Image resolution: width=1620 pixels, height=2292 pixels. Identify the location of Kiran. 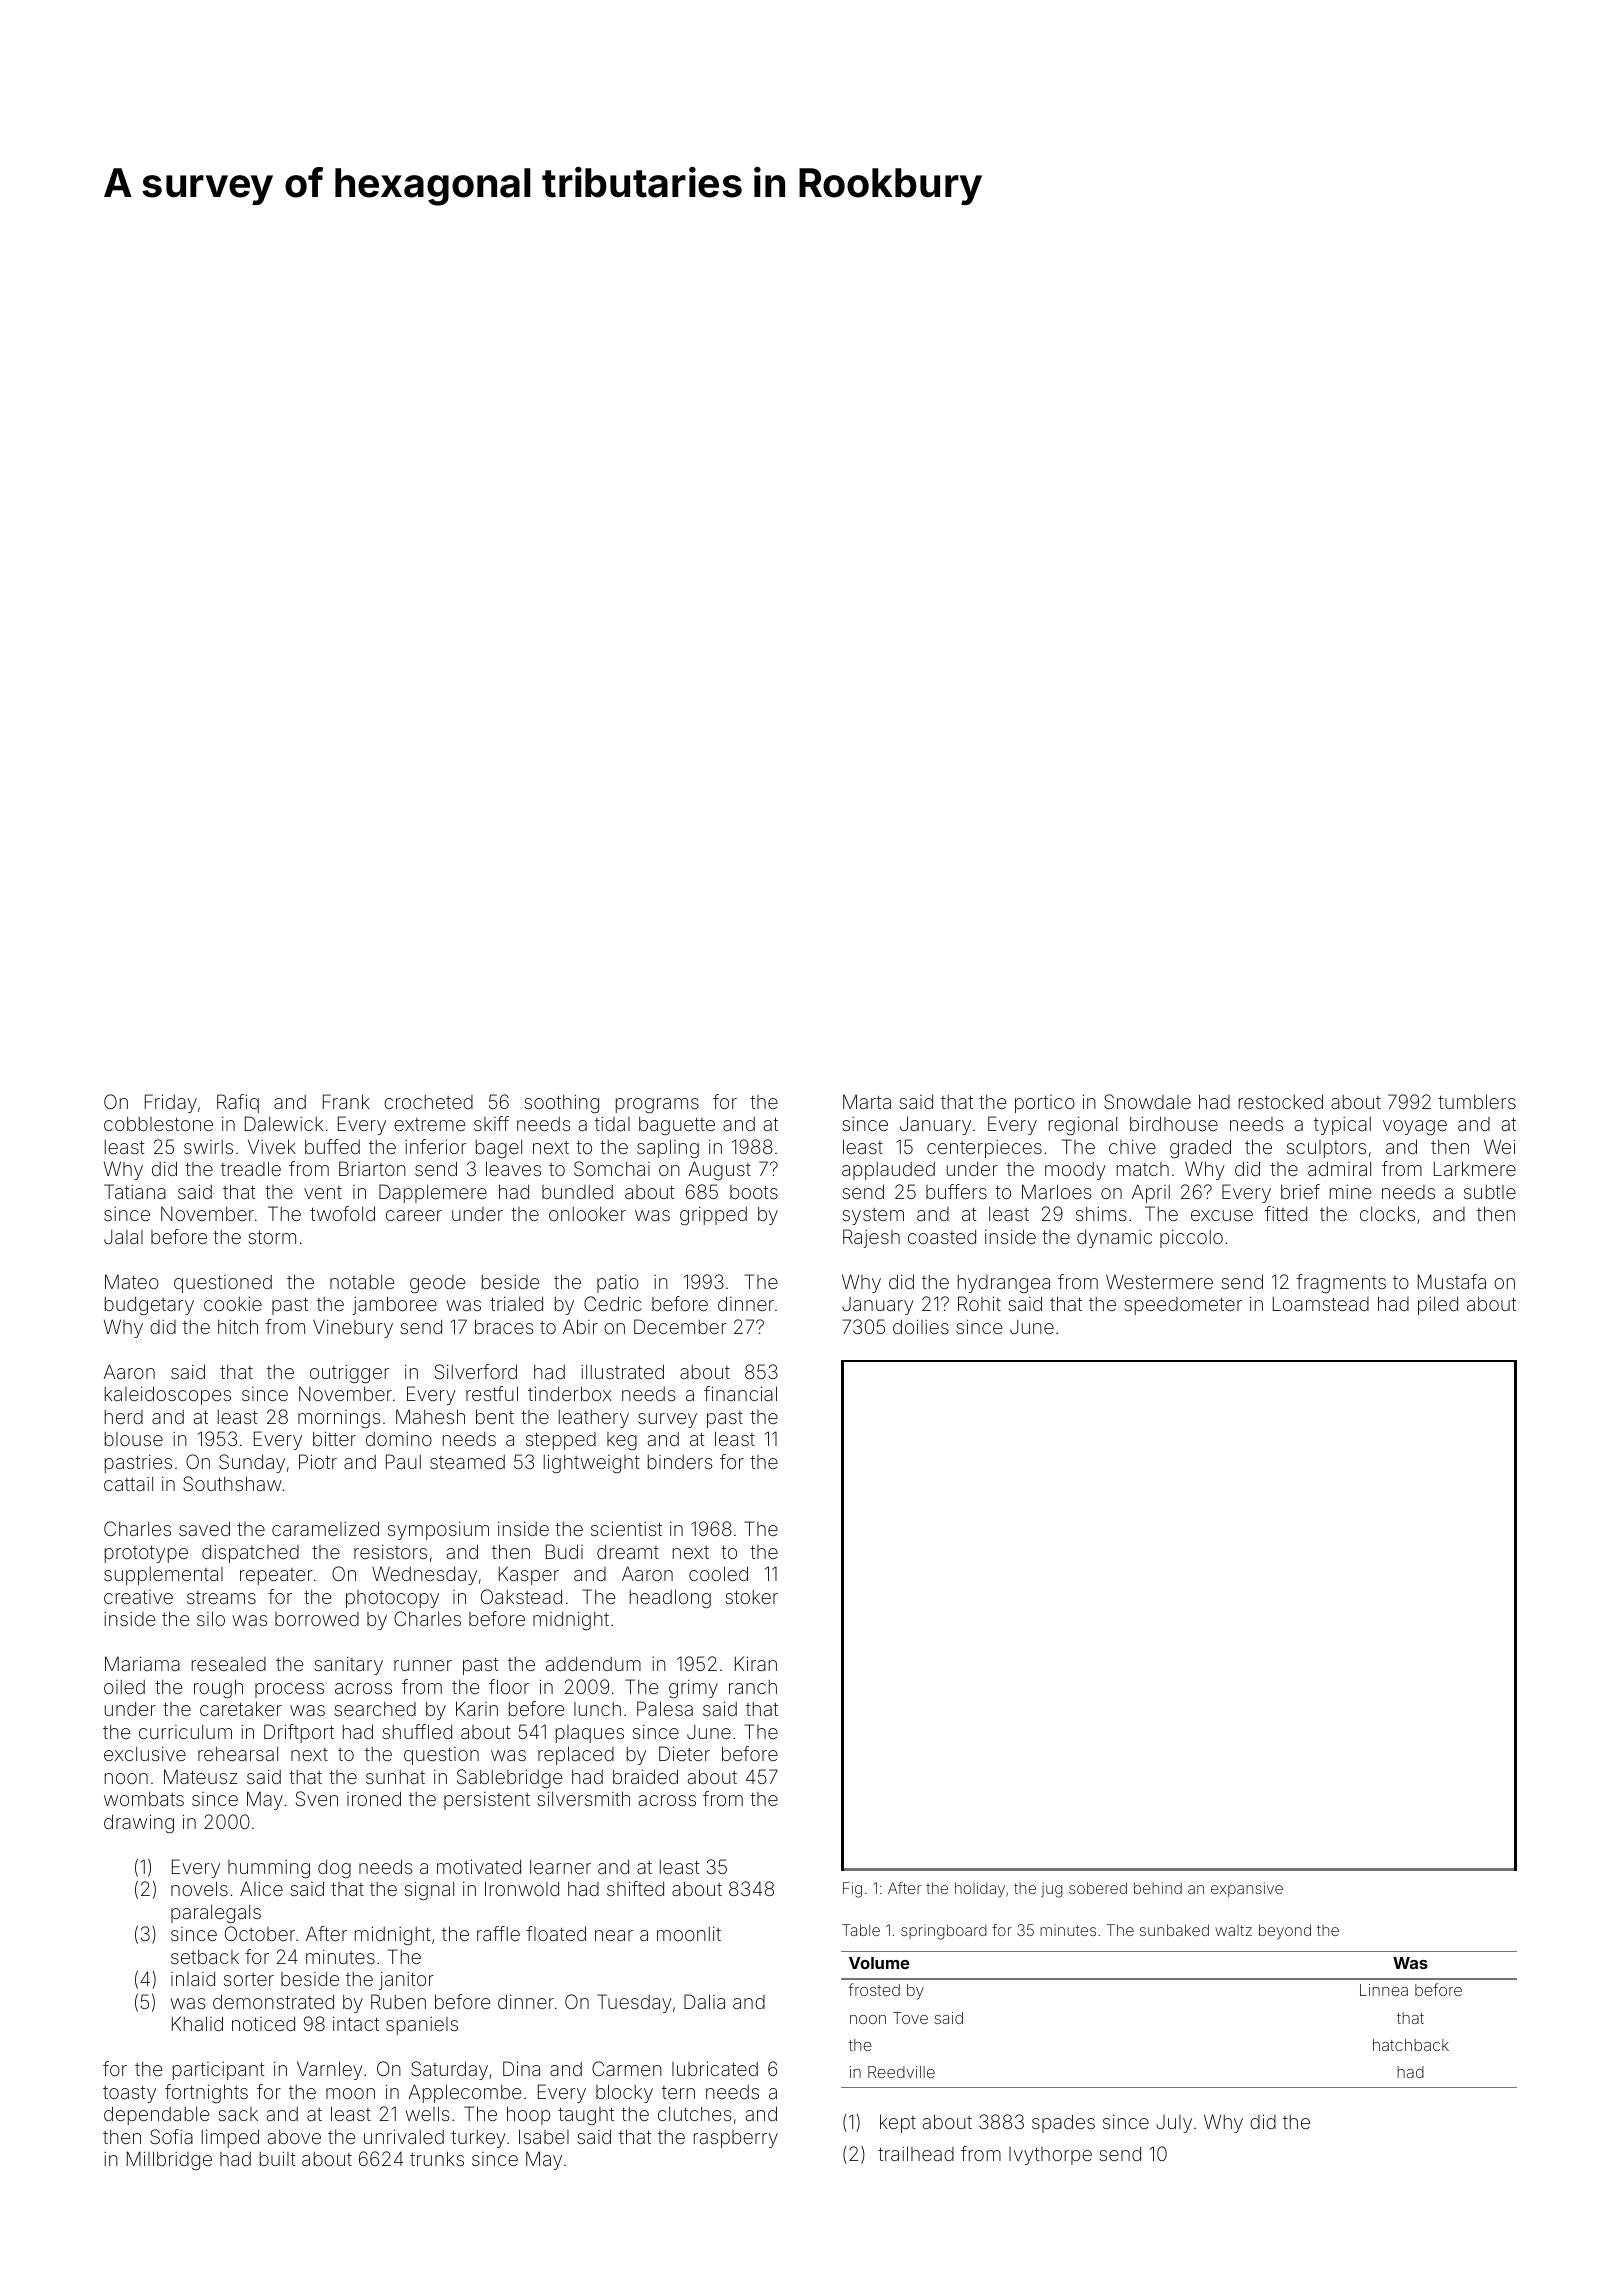
(756, 1663).
